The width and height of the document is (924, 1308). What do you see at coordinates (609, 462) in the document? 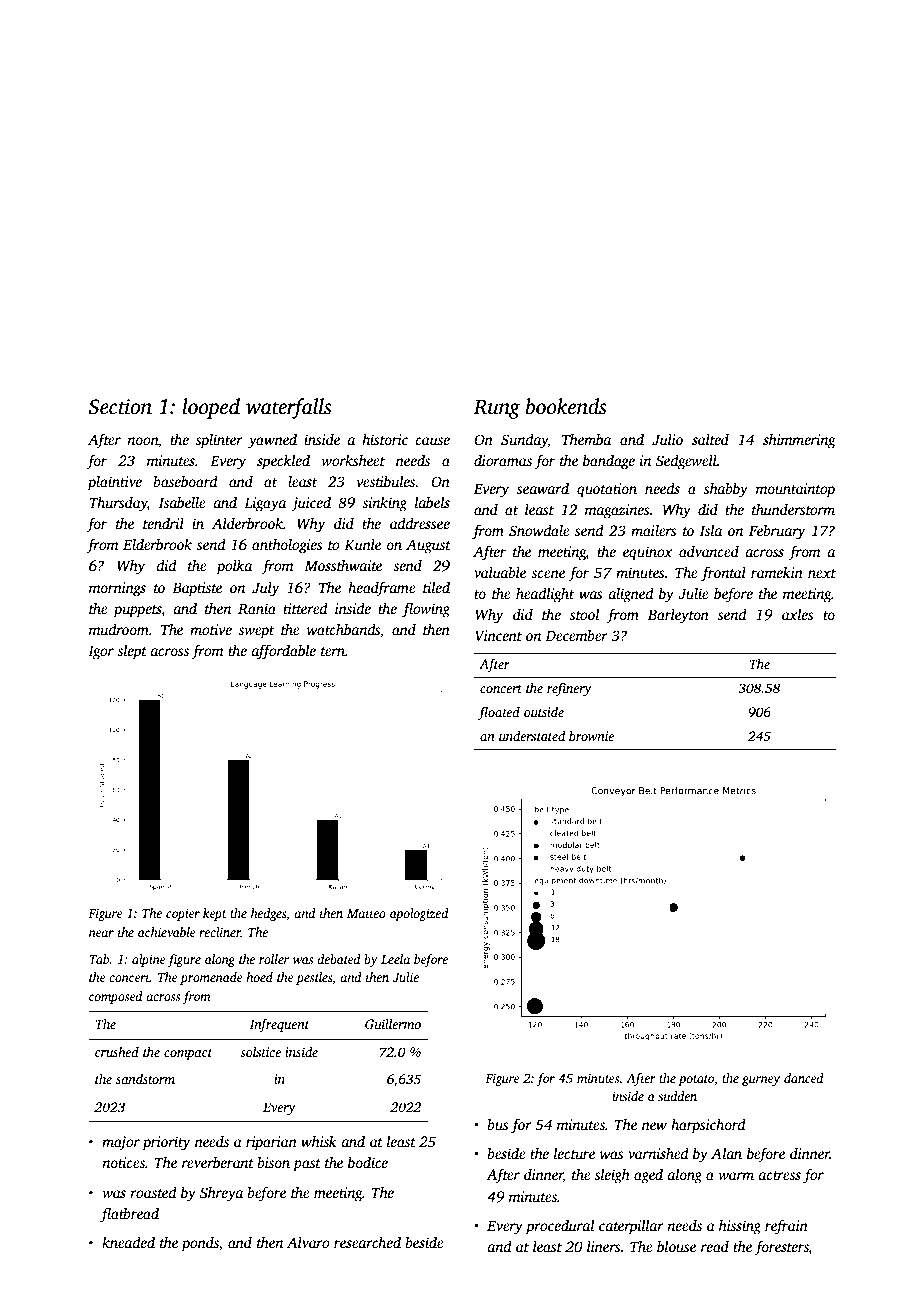
I see `bandage` at bounding box center [609, 462].
